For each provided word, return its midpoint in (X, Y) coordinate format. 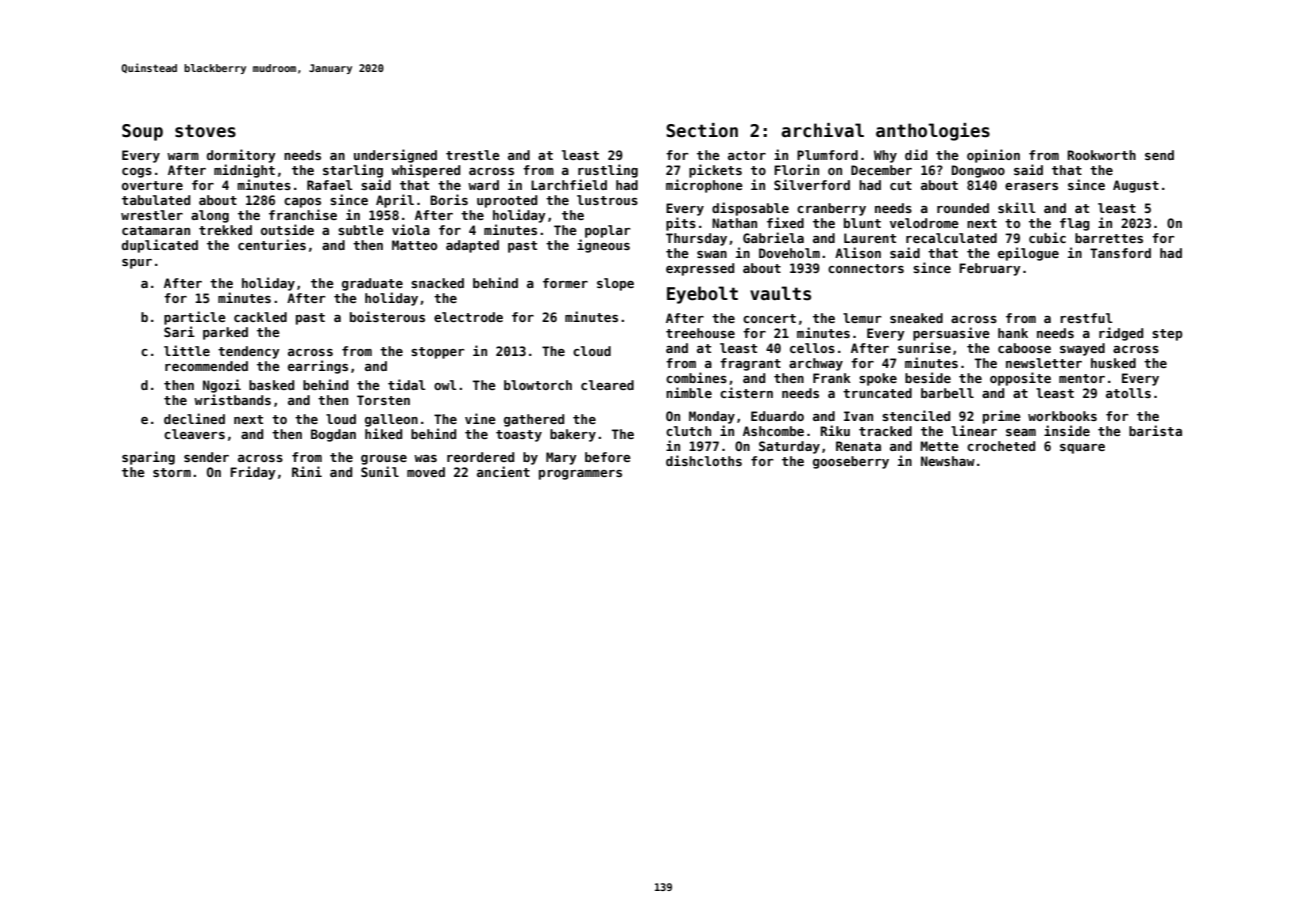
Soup (142, 132)
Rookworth (1101, 155)
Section (702, 130)
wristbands (232, 399)
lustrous (607, 200)
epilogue (1028, 254)
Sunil (380, 471)
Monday (712, 417)
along (210, 216)
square (1082, 449)
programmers (580, 475)
